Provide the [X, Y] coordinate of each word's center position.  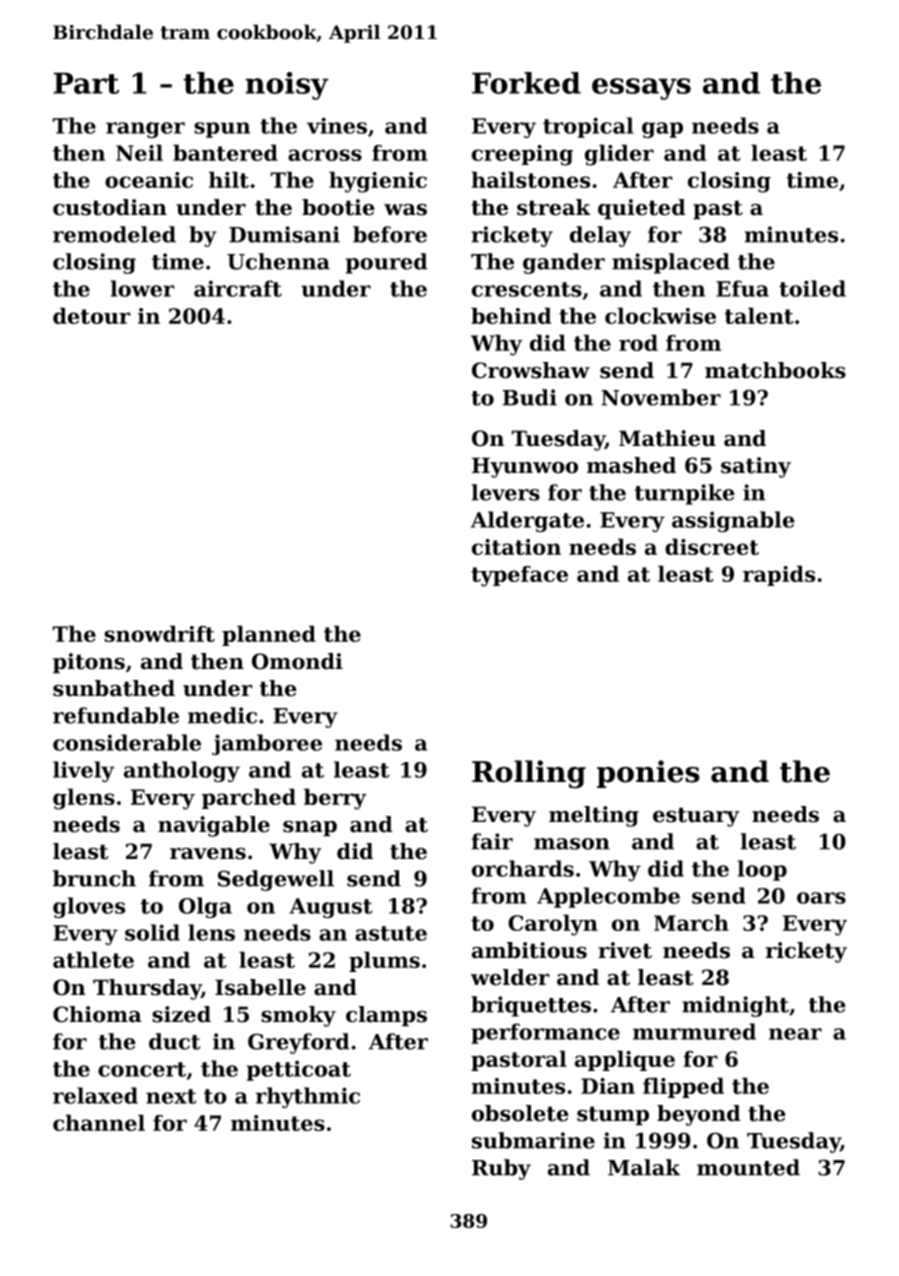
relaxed [95, 1095]
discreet [712, 546]
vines [337, 125]
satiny [756, 467]
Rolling [529, 774]
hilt [229, 179]
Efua [742, 288]
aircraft [238, 288]
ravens [208, 853]
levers [505, 492]
